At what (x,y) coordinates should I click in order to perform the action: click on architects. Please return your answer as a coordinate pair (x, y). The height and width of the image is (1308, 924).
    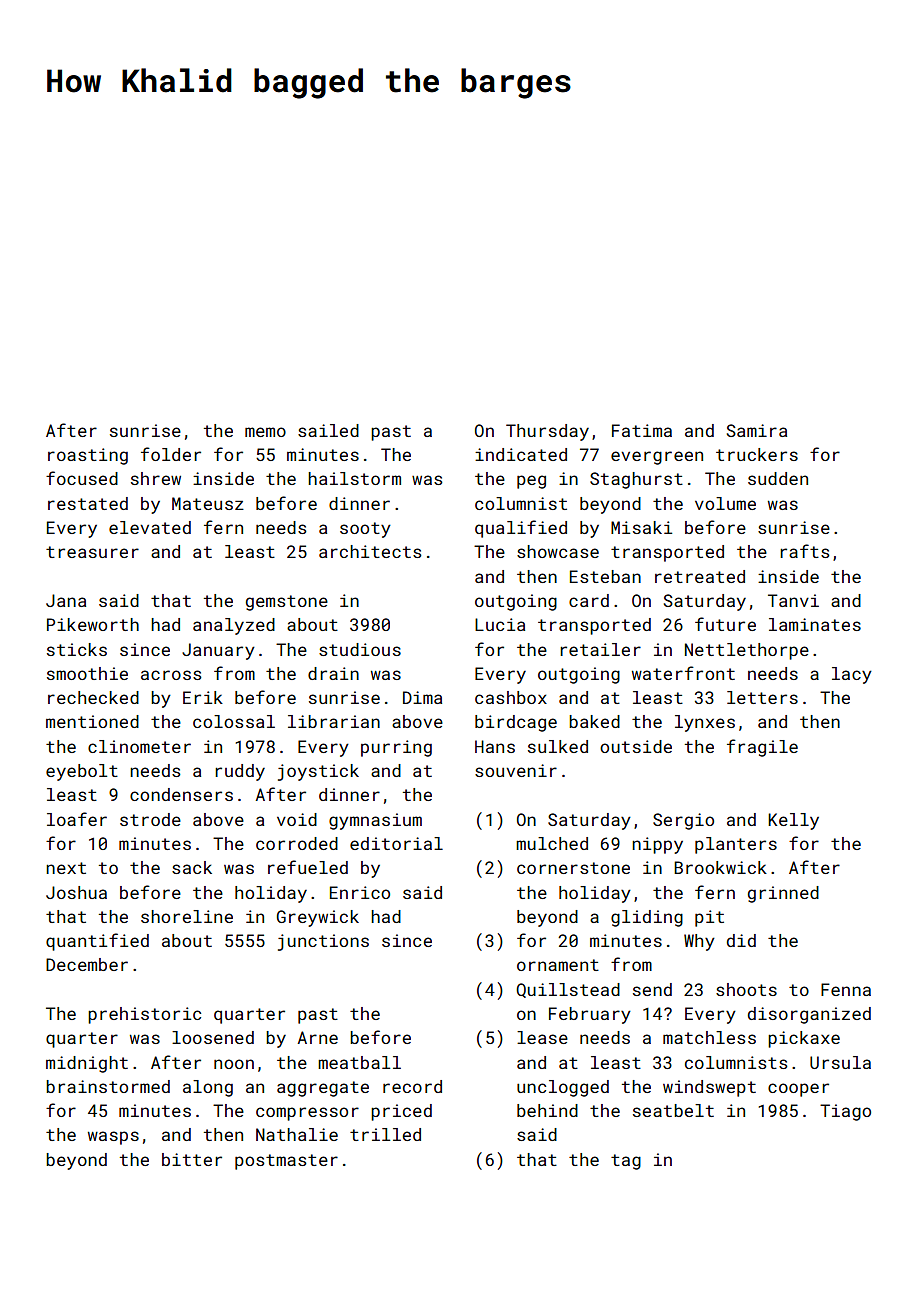
    Looking at the image, I should click on (370, 551).
